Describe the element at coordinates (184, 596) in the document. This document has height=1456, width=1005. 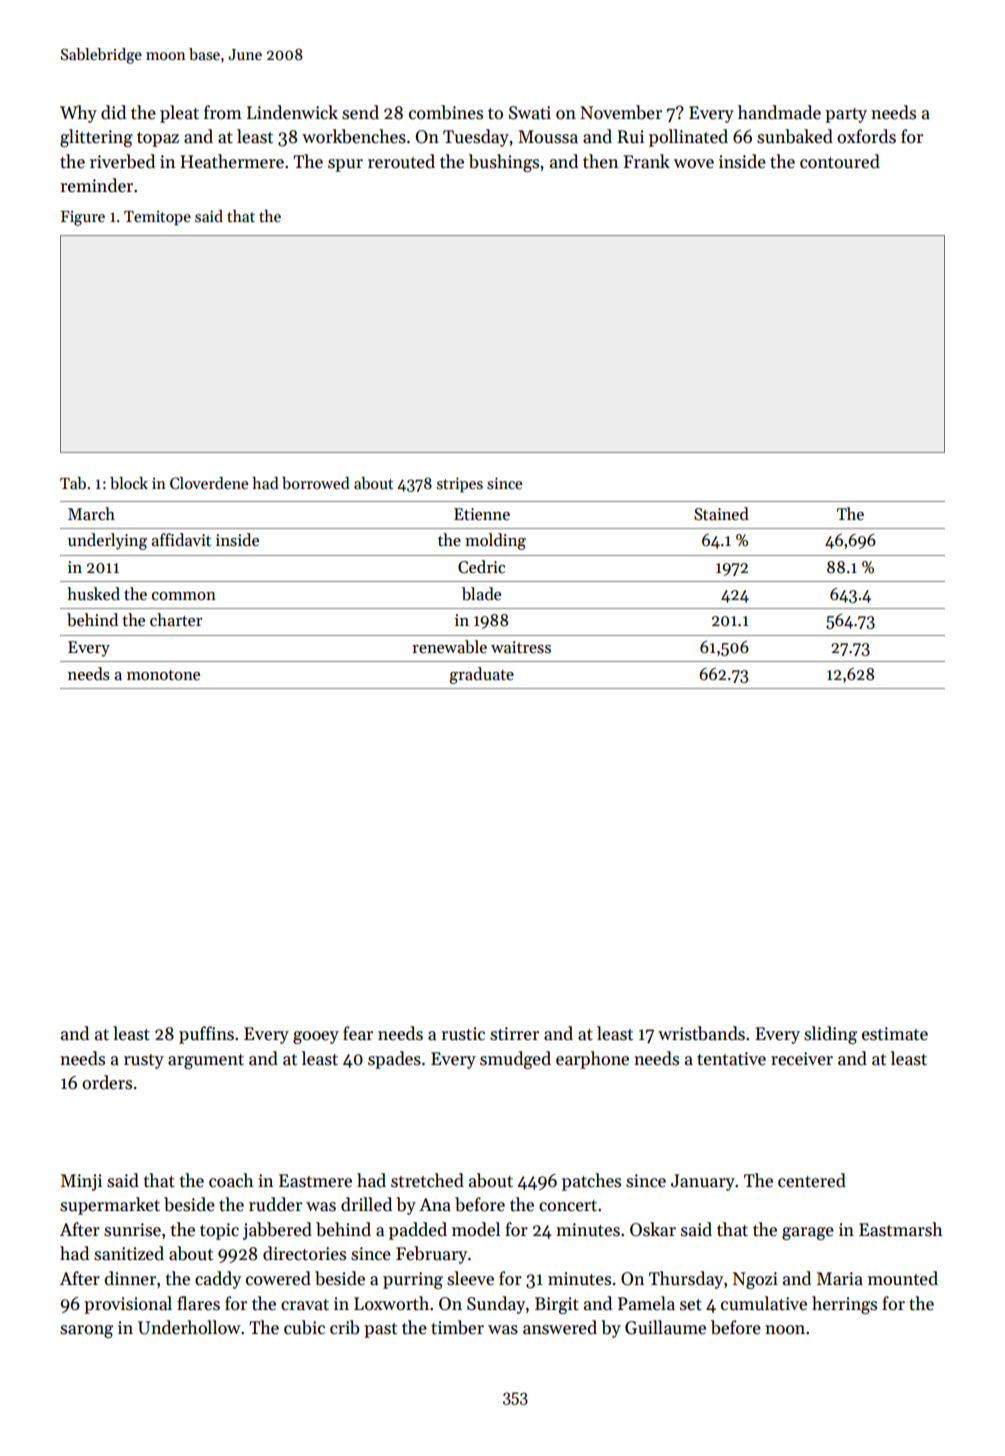
I see `common` at that location.
